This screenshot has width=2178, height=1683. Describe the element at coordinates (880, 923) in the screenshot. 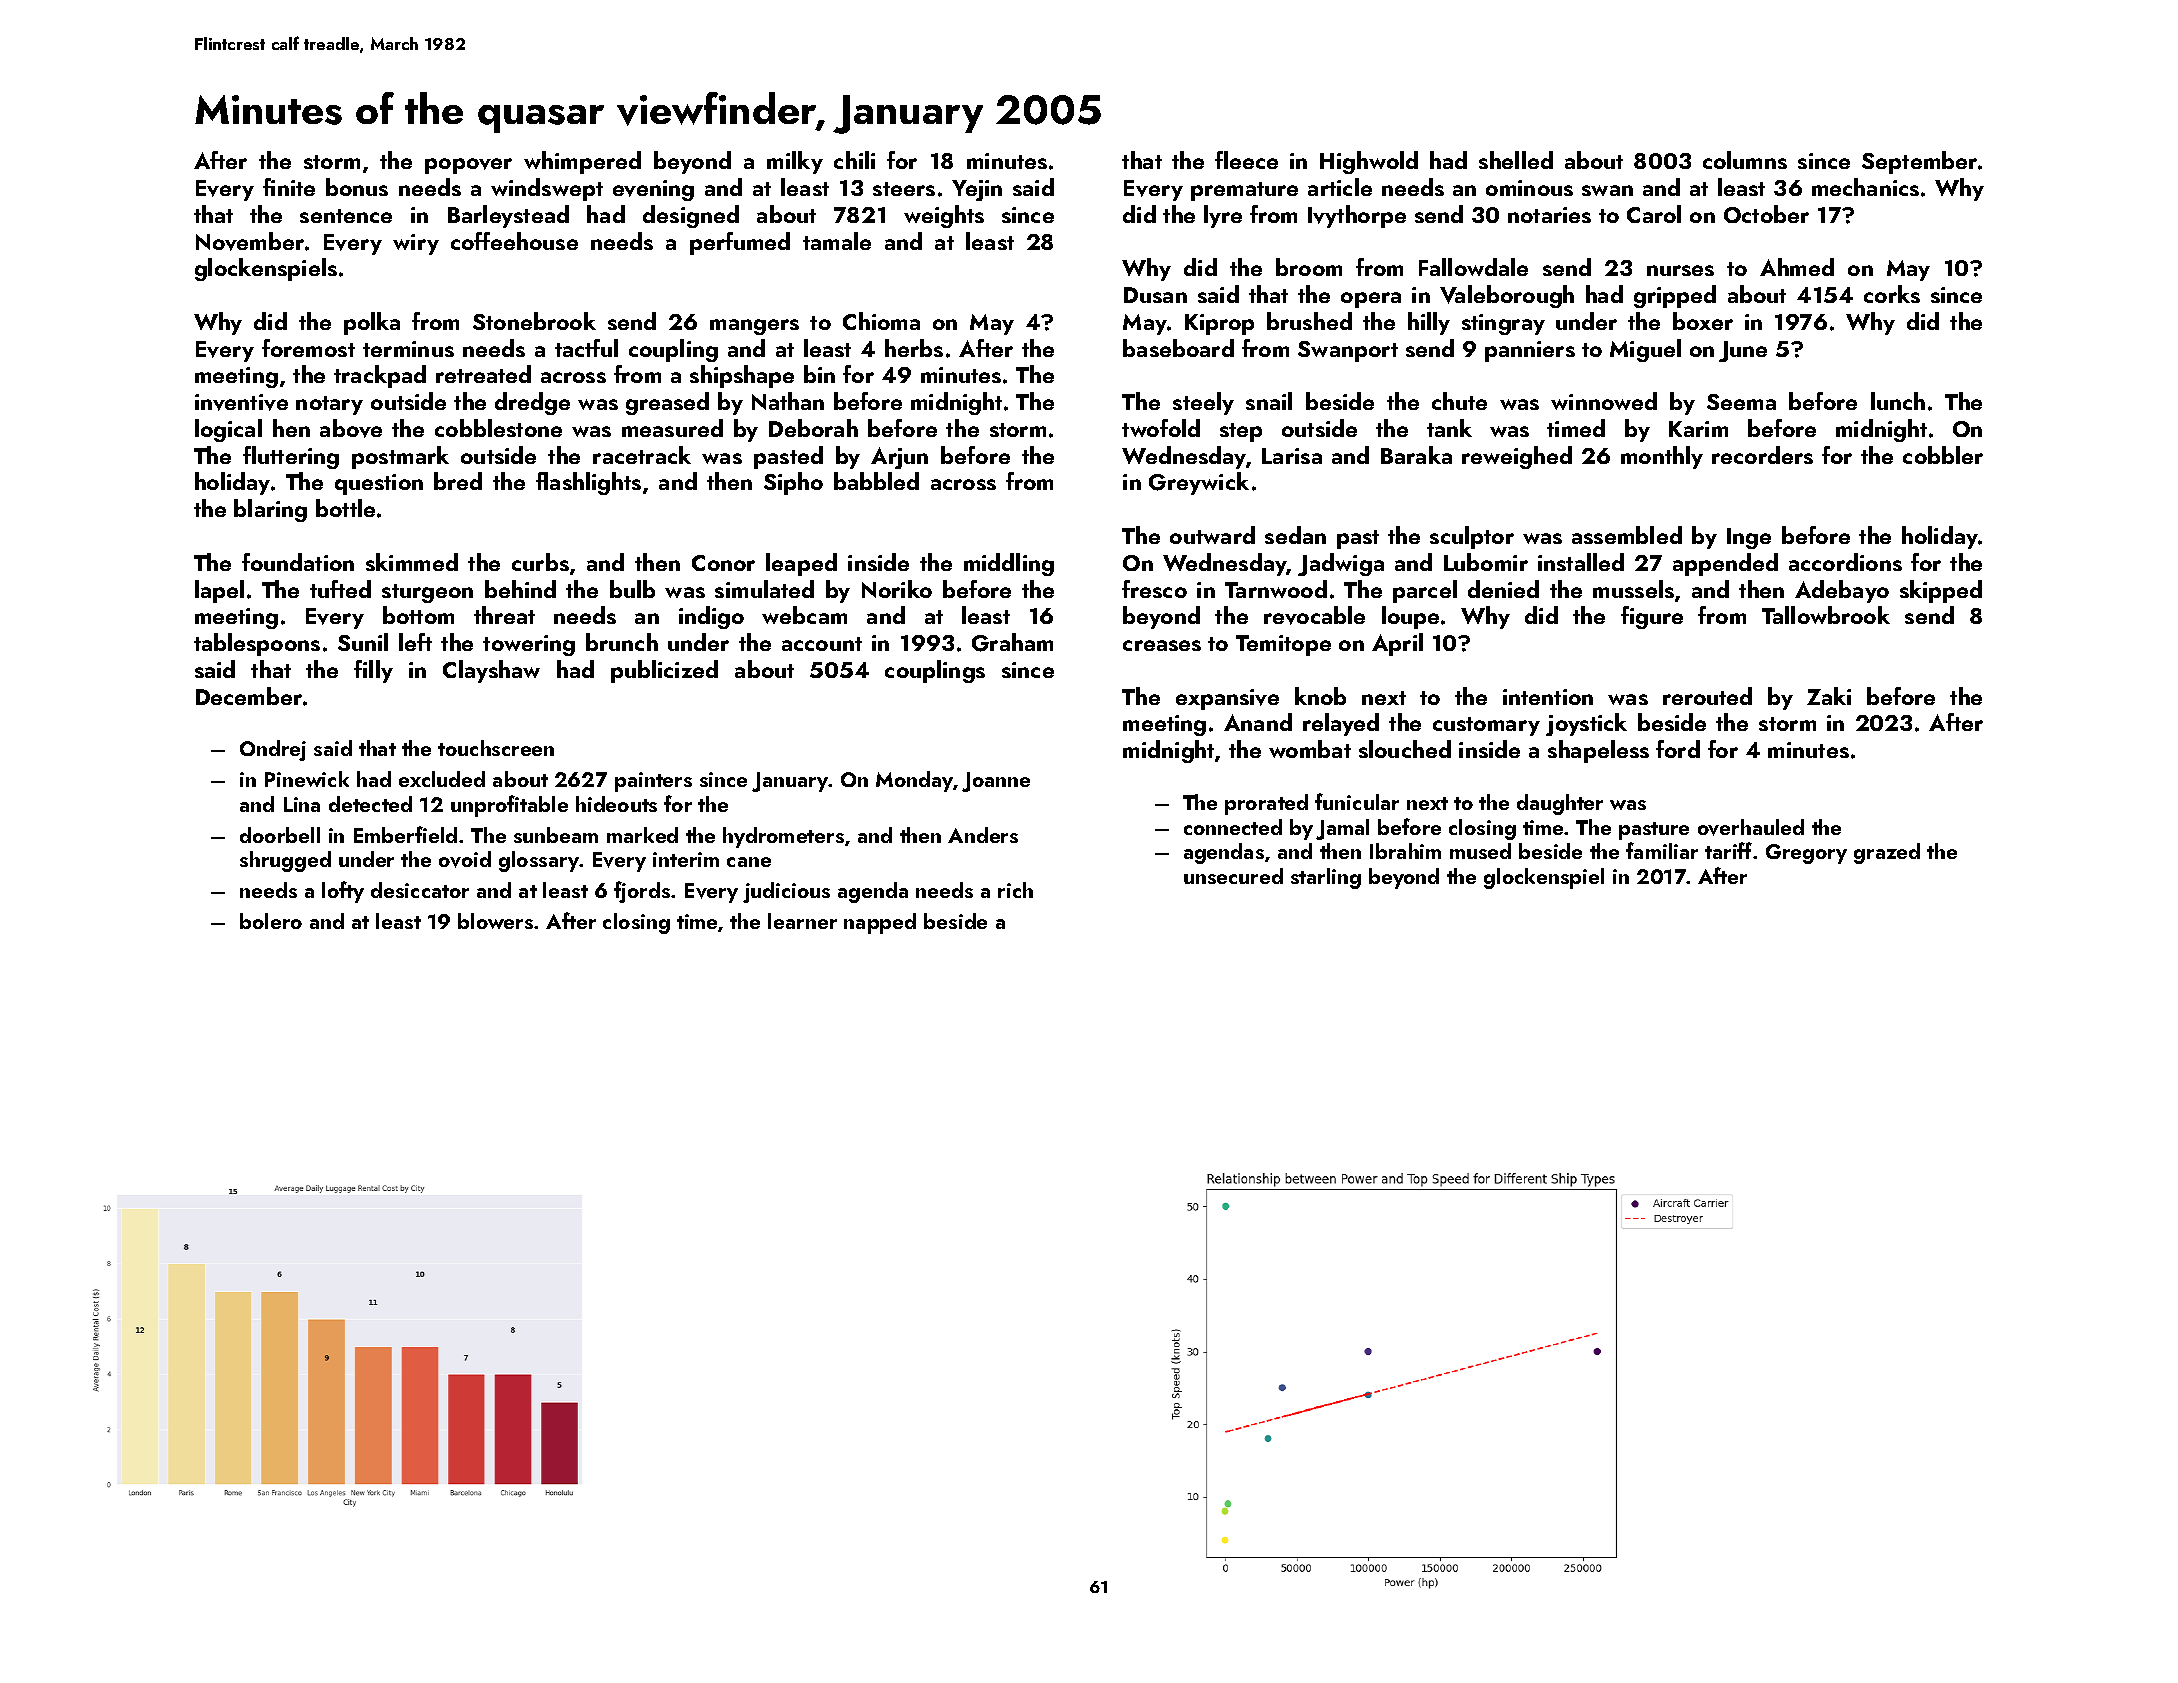

I see `napped` at that location.
